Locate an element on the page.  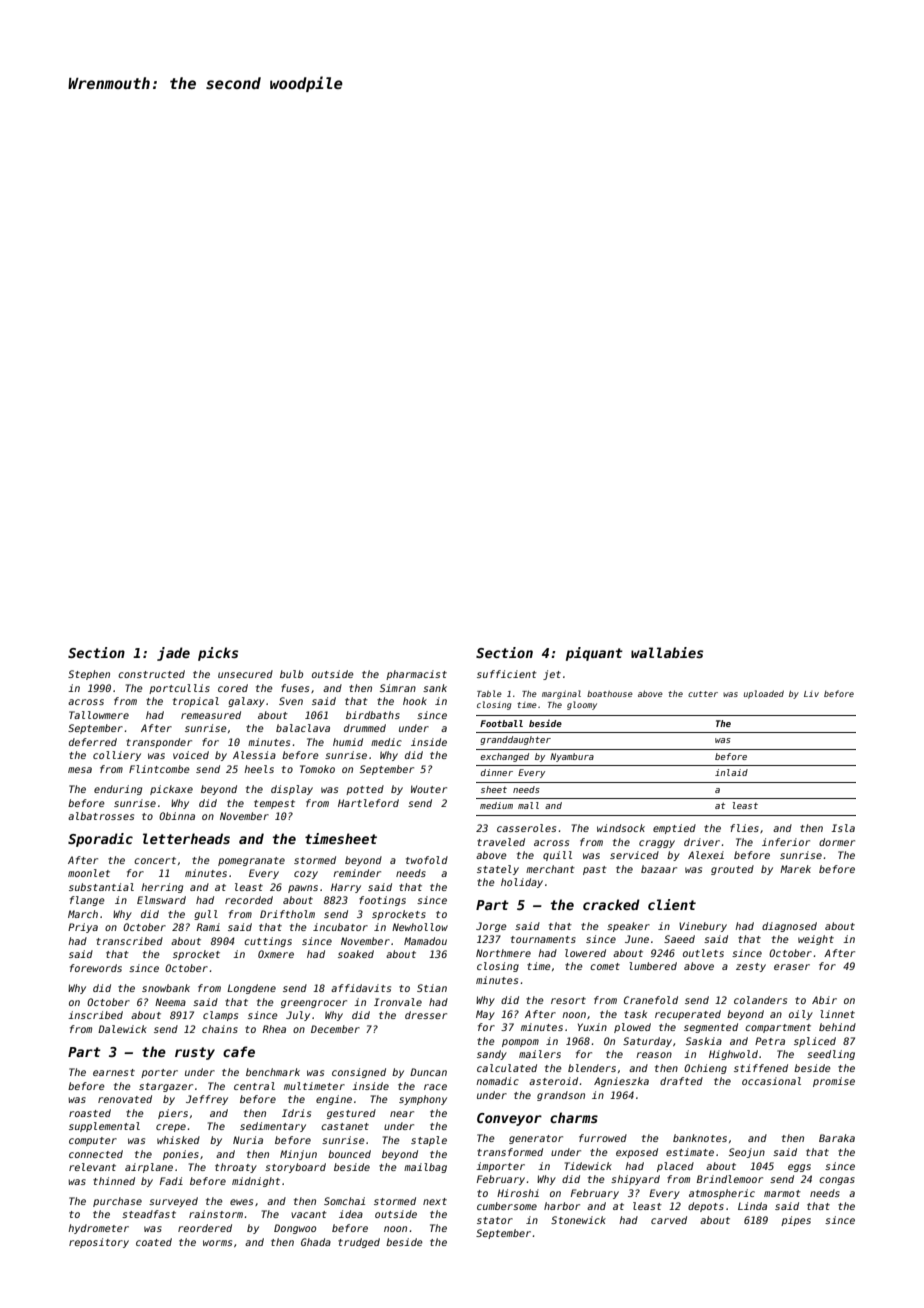
affidavits is located at coordinates (361, 988).
